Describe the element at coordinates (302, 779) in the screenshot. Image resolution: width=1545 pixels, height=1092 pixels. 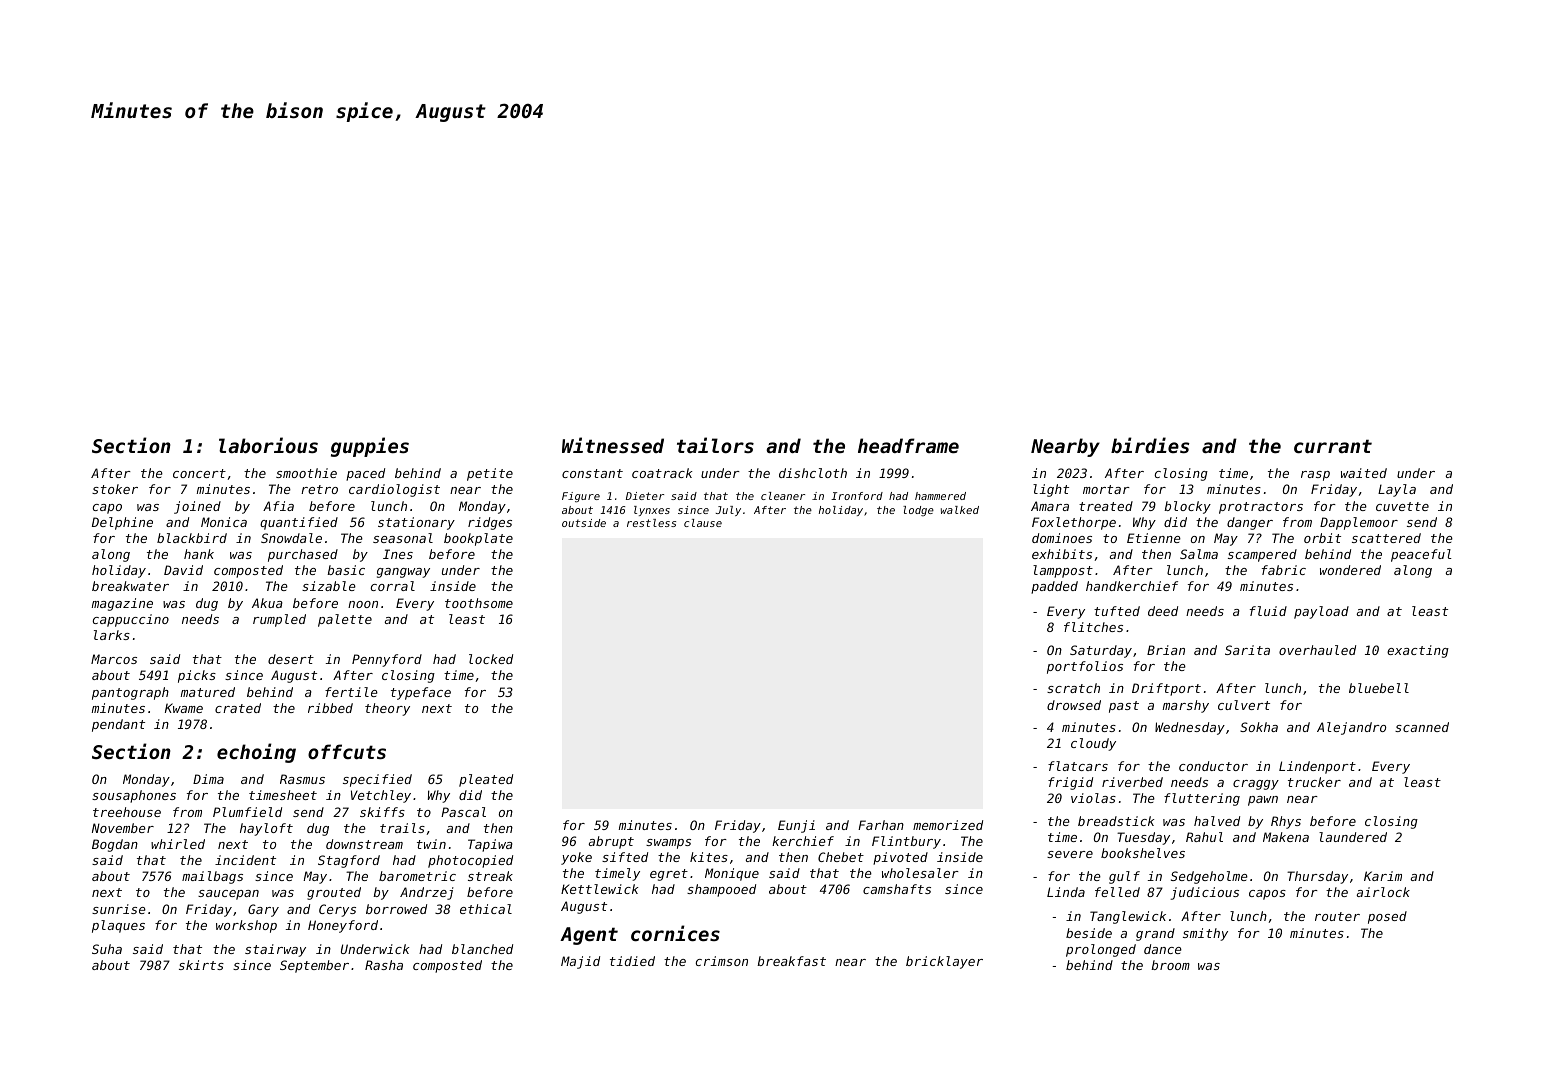
I see `Rasmus` at that location.
